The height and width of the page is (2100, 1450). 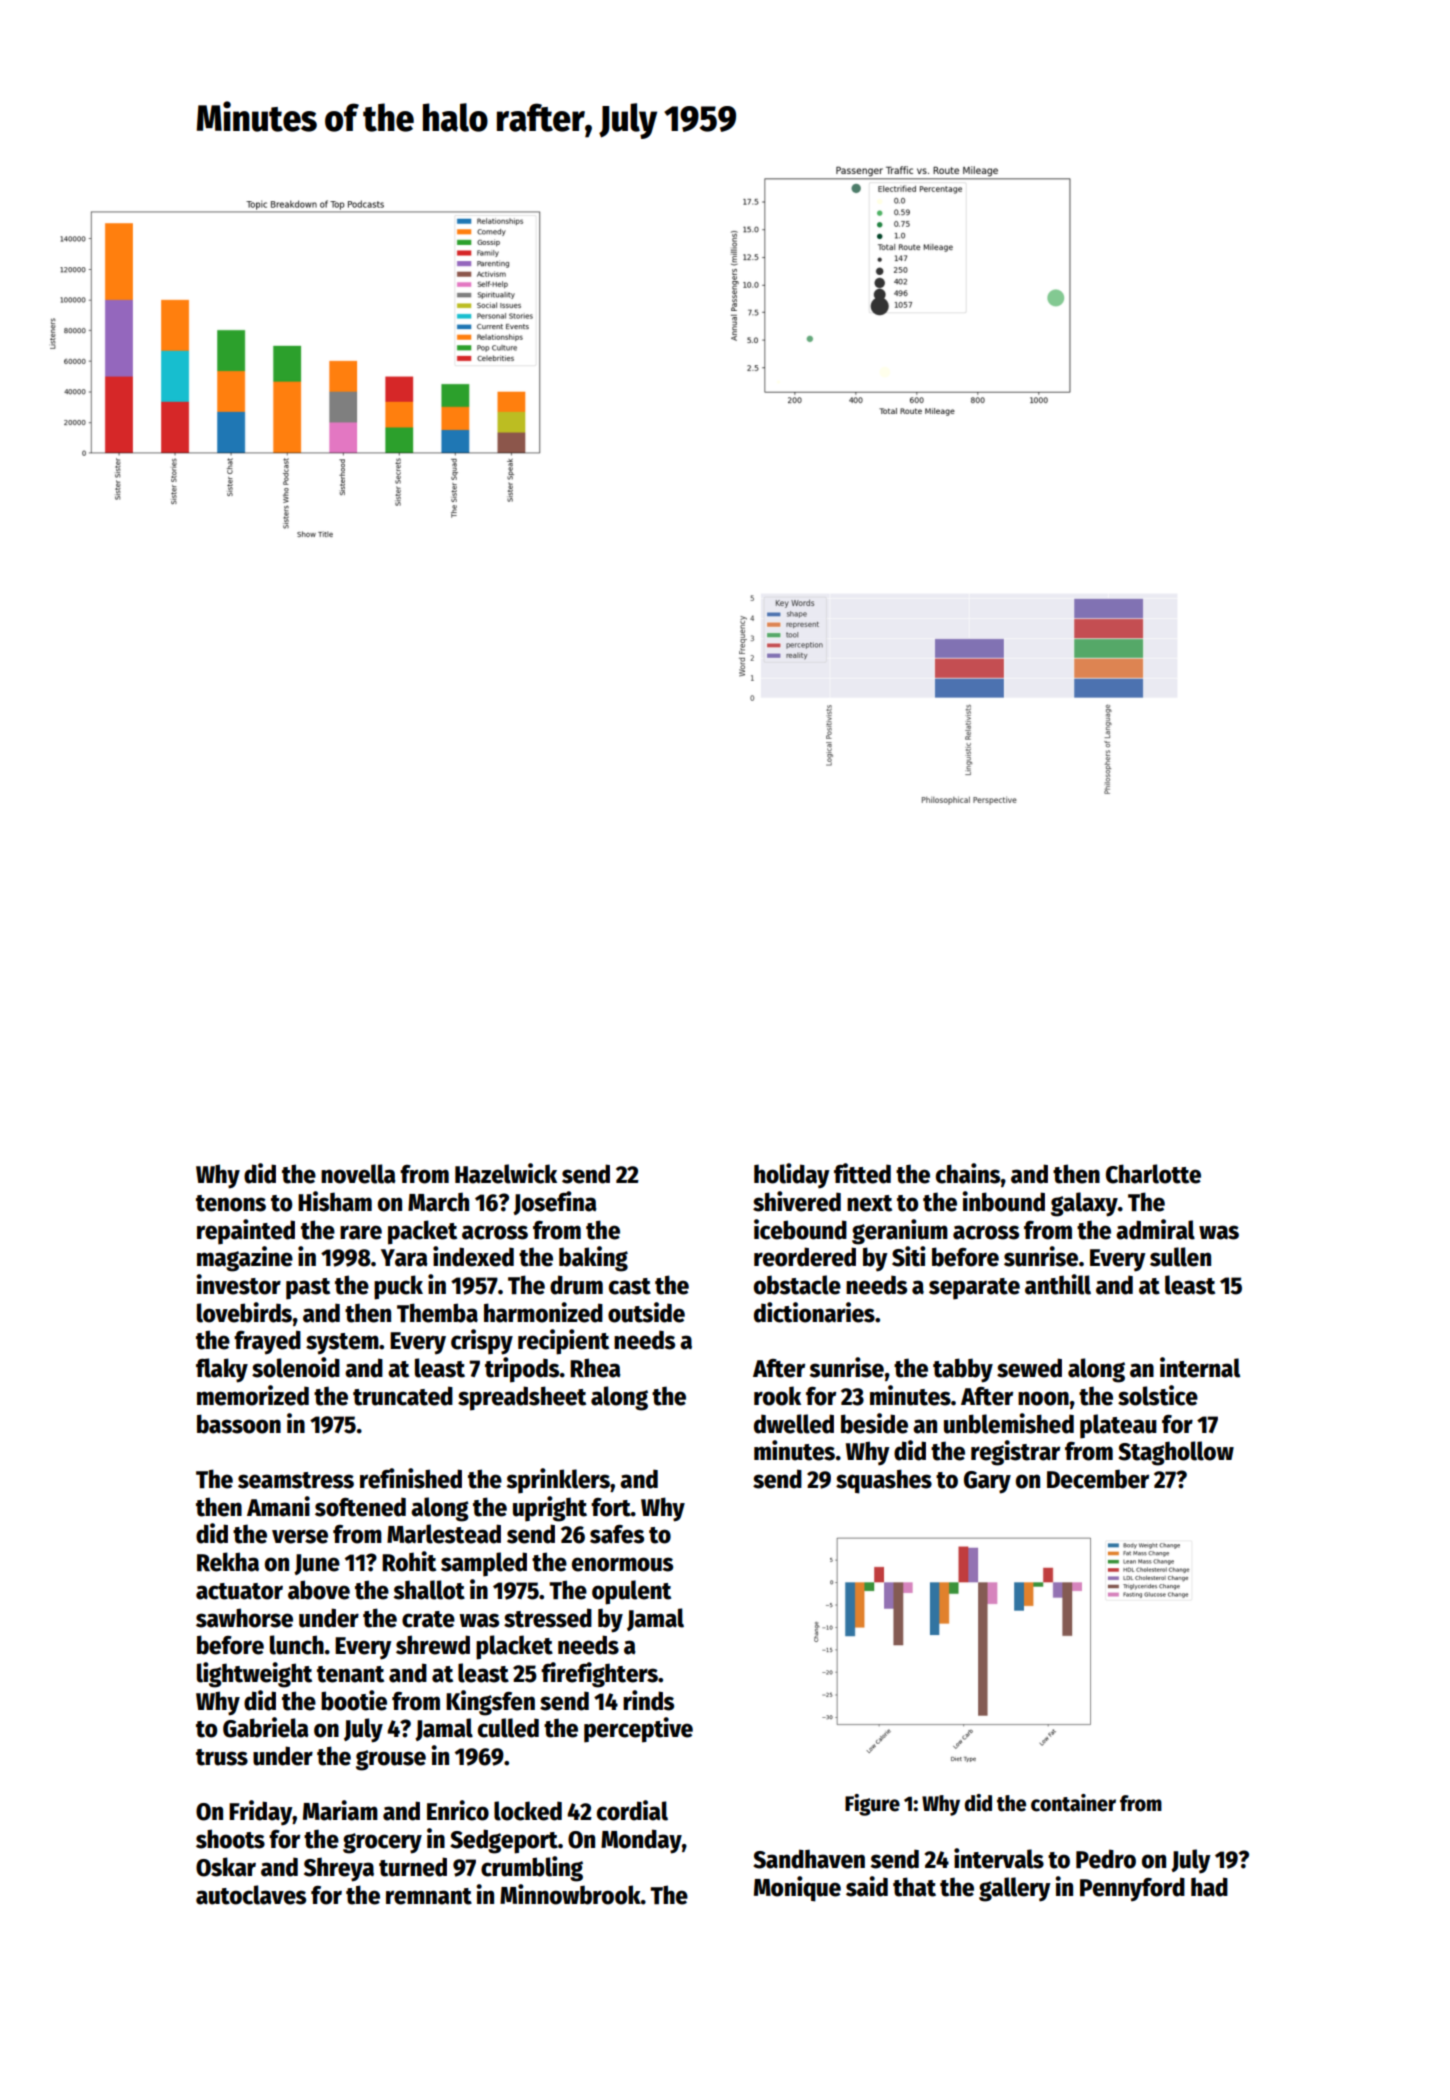 What do you see at coordinates (228, 1562) in the page?
I see `Rekha` at bounding box center [228, 1562].
